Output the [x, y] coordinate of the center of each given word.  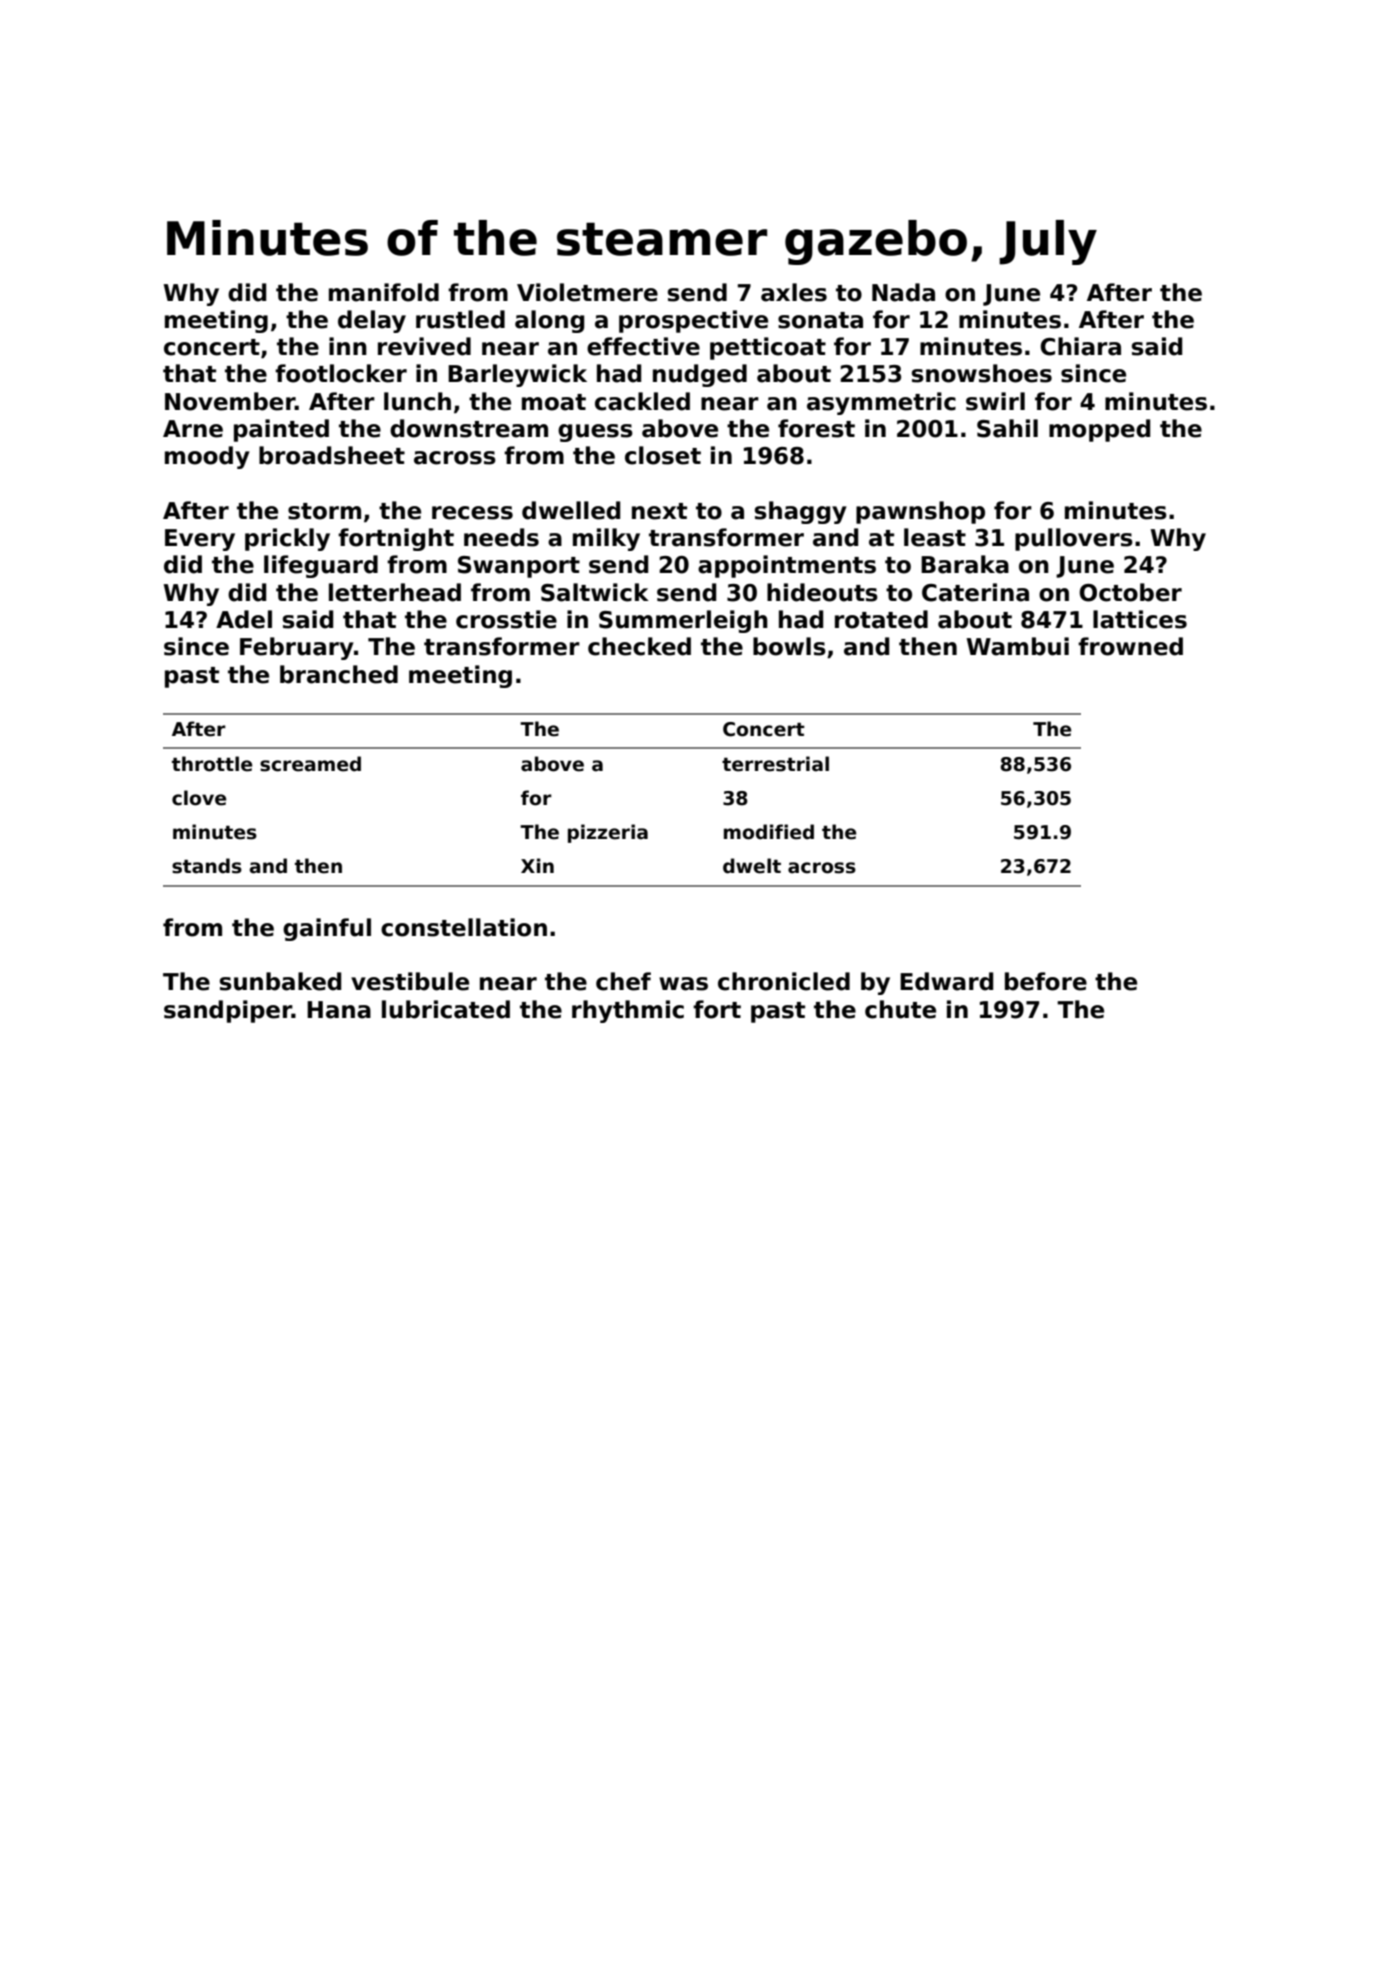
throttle [212, 764]
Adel [244, 619]
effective [643, 346]
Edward [946, 981]
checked [639, 646]
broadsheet [332, 455]
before [1046, 981]
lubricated [446, 1009]
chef [623, 981]
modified [769, 832]
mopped [1099, 430]
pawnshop [920, 512]
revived [424, 346]
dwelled [571, 510]
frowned [1130, 646]
